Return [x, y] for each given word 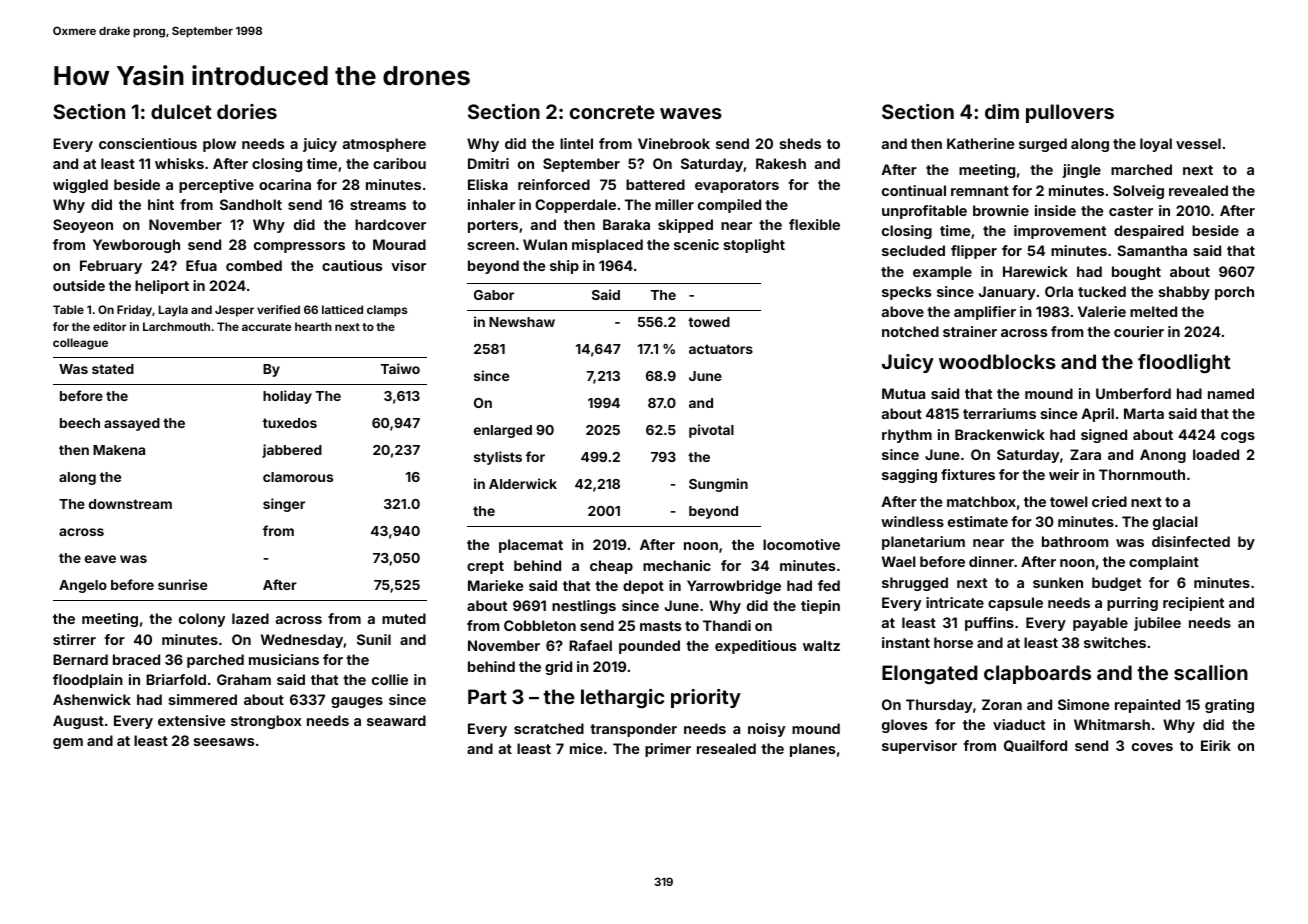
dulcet [181, 111]
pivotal [711, 431]
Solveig [1138, 192]
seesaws [224, 742]
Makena [119, 450]
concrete [612, 112]
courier [1139, 331]
